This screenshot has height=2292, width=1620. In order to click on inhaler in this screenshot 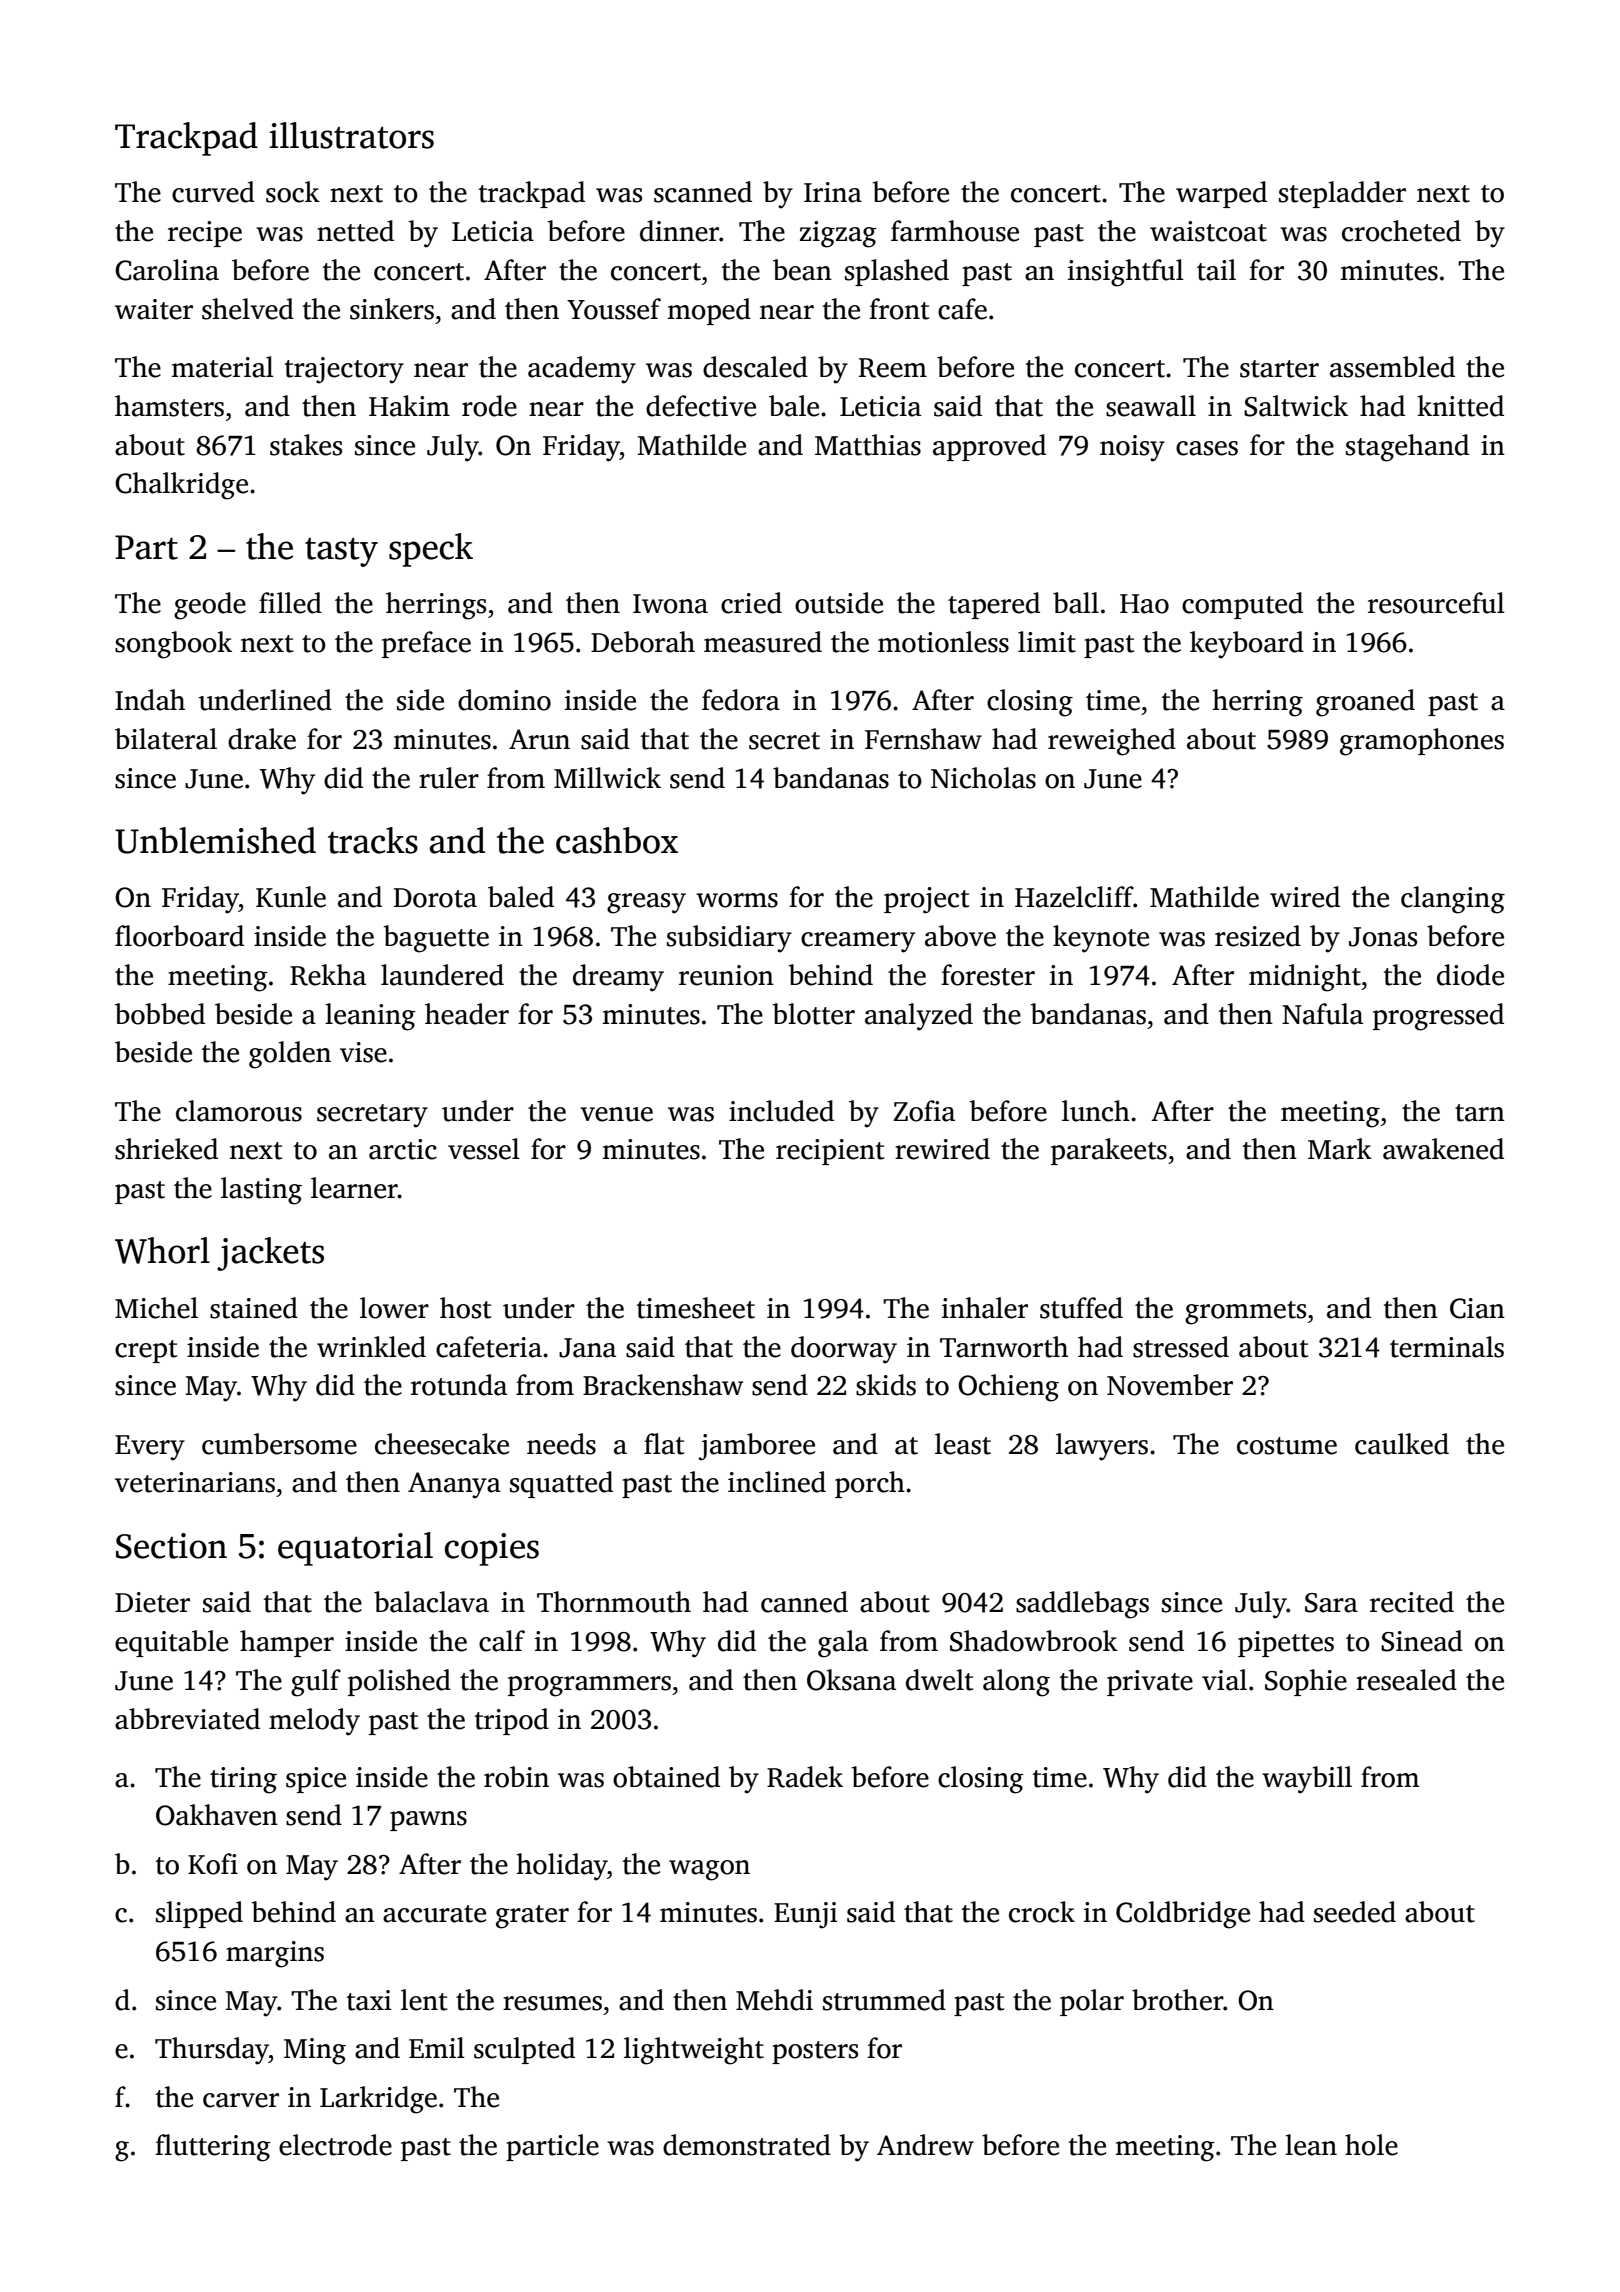, I will do `click(985, 1308)`.
